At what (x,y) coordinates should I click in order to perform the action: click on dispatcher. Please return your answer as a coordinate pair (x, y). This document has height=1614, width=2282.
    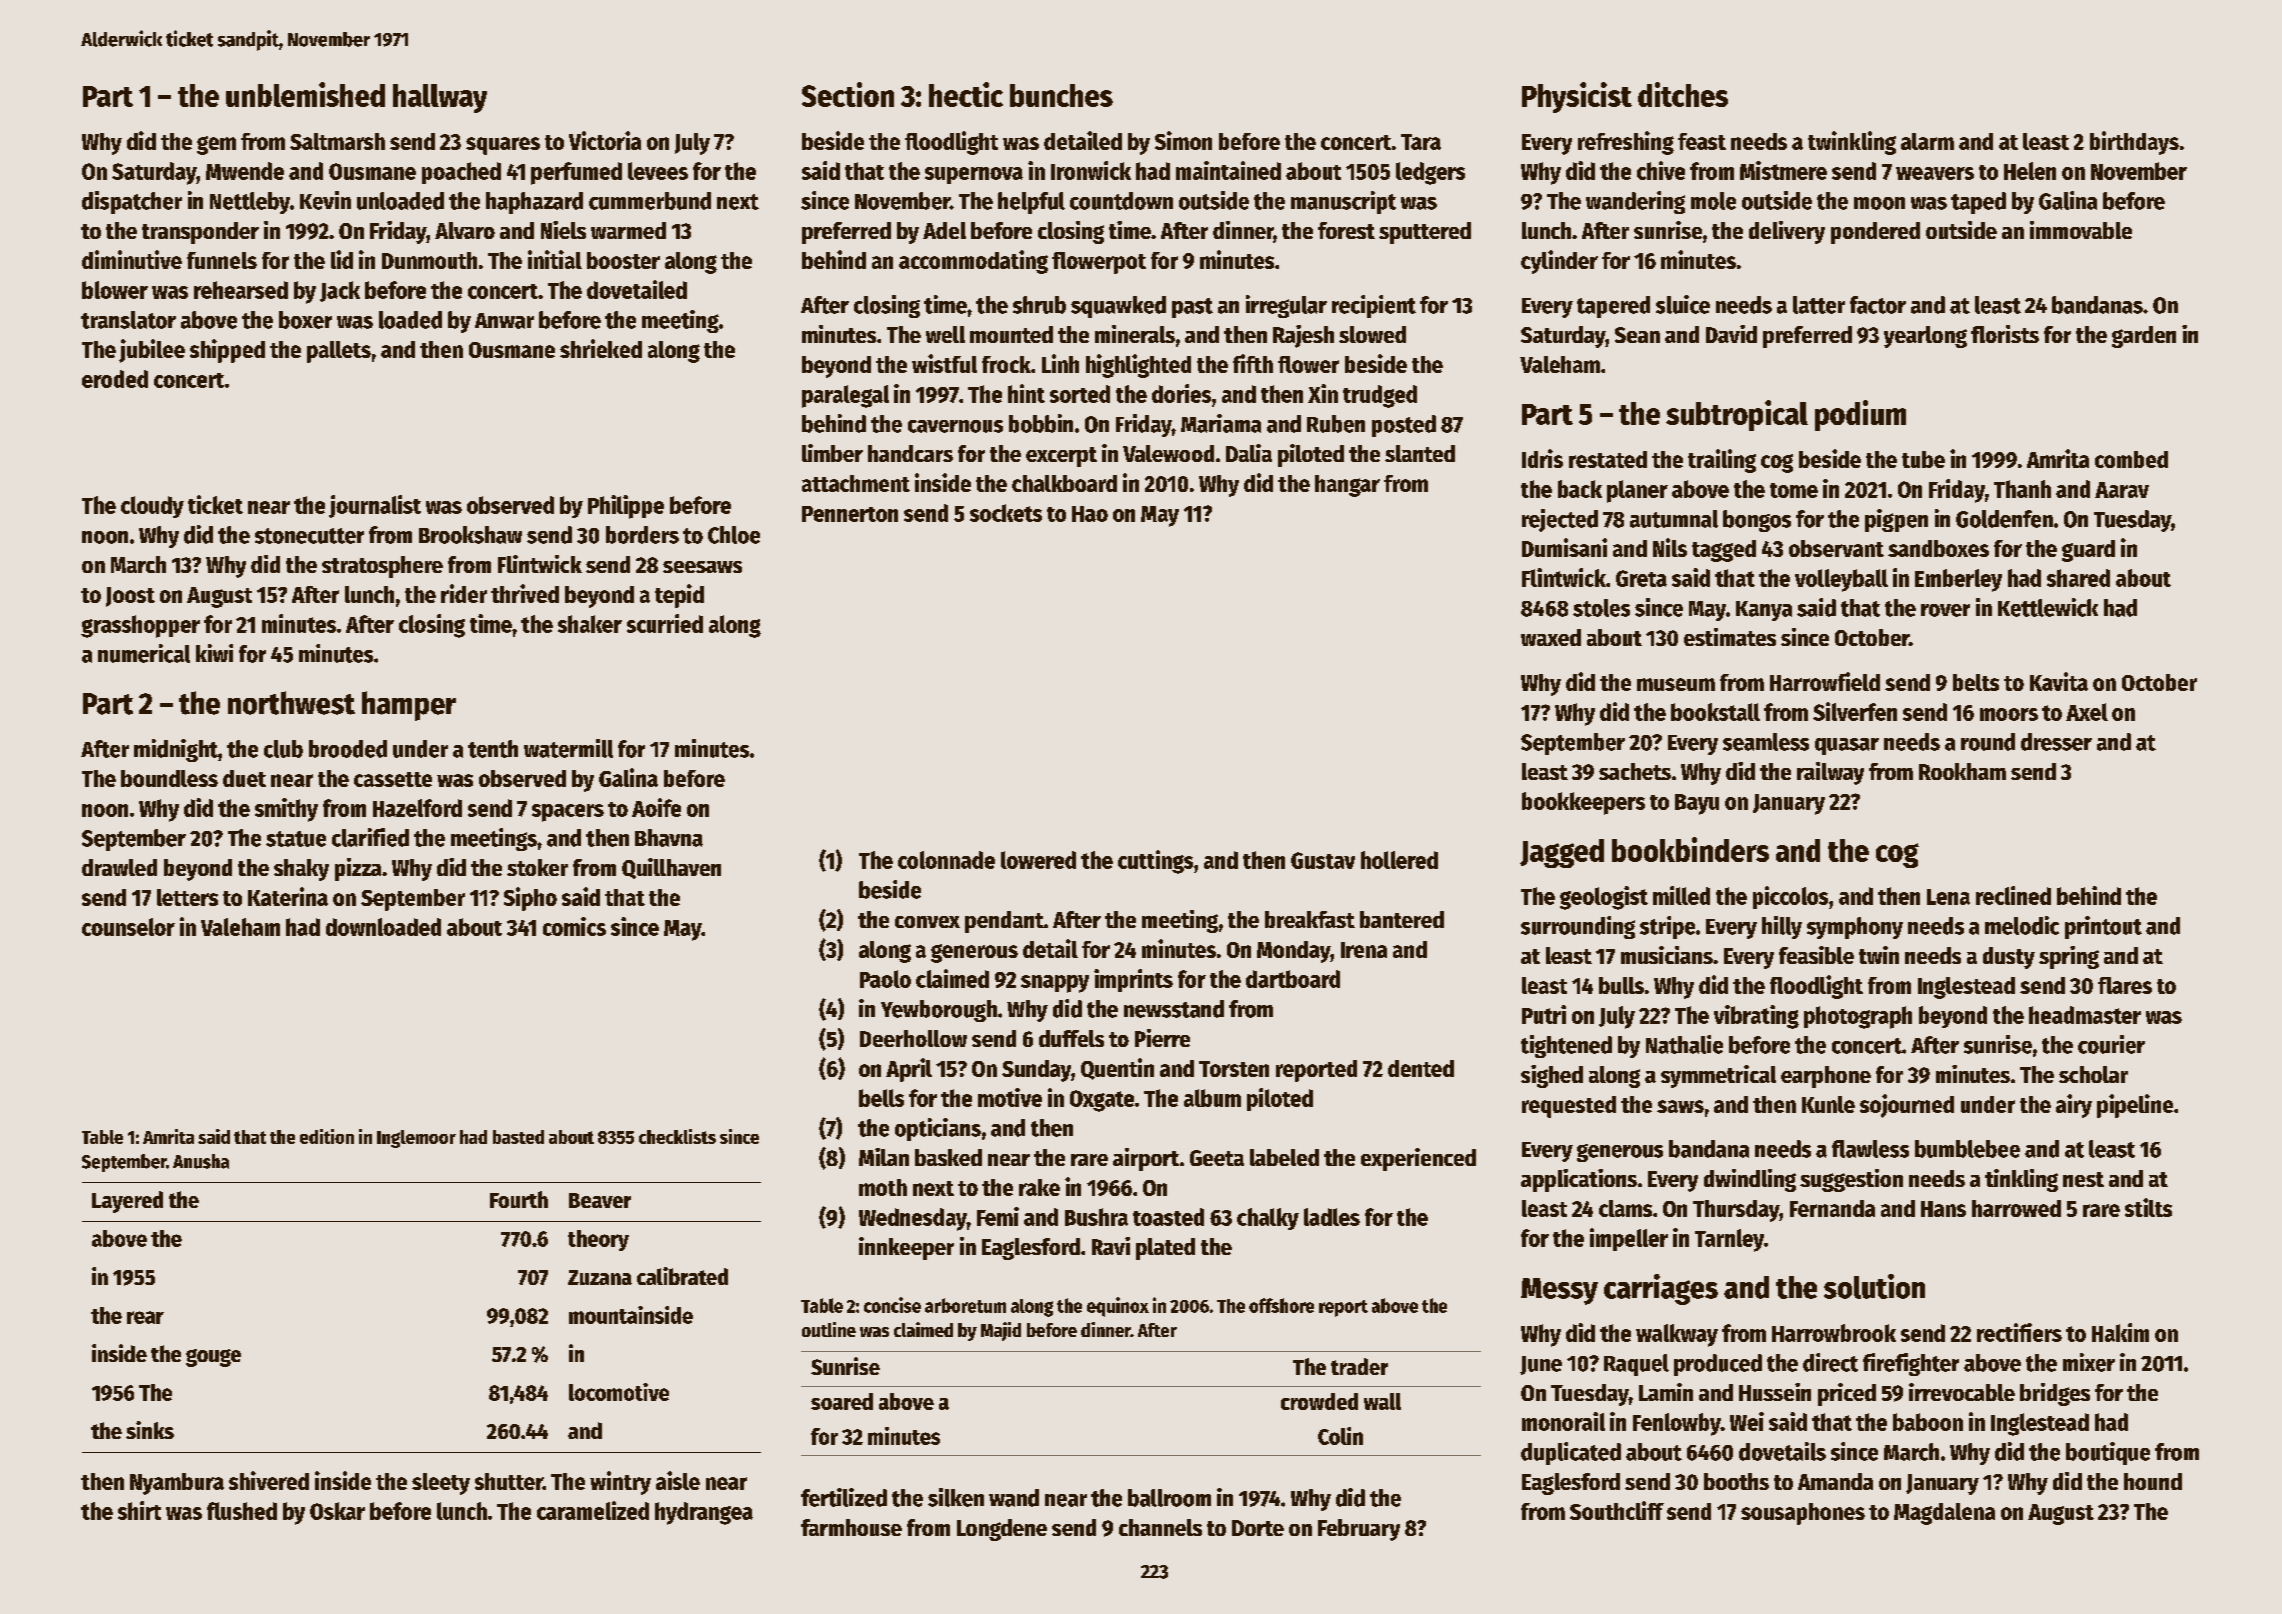
    Looking at the image, I should click on (132, 202).
